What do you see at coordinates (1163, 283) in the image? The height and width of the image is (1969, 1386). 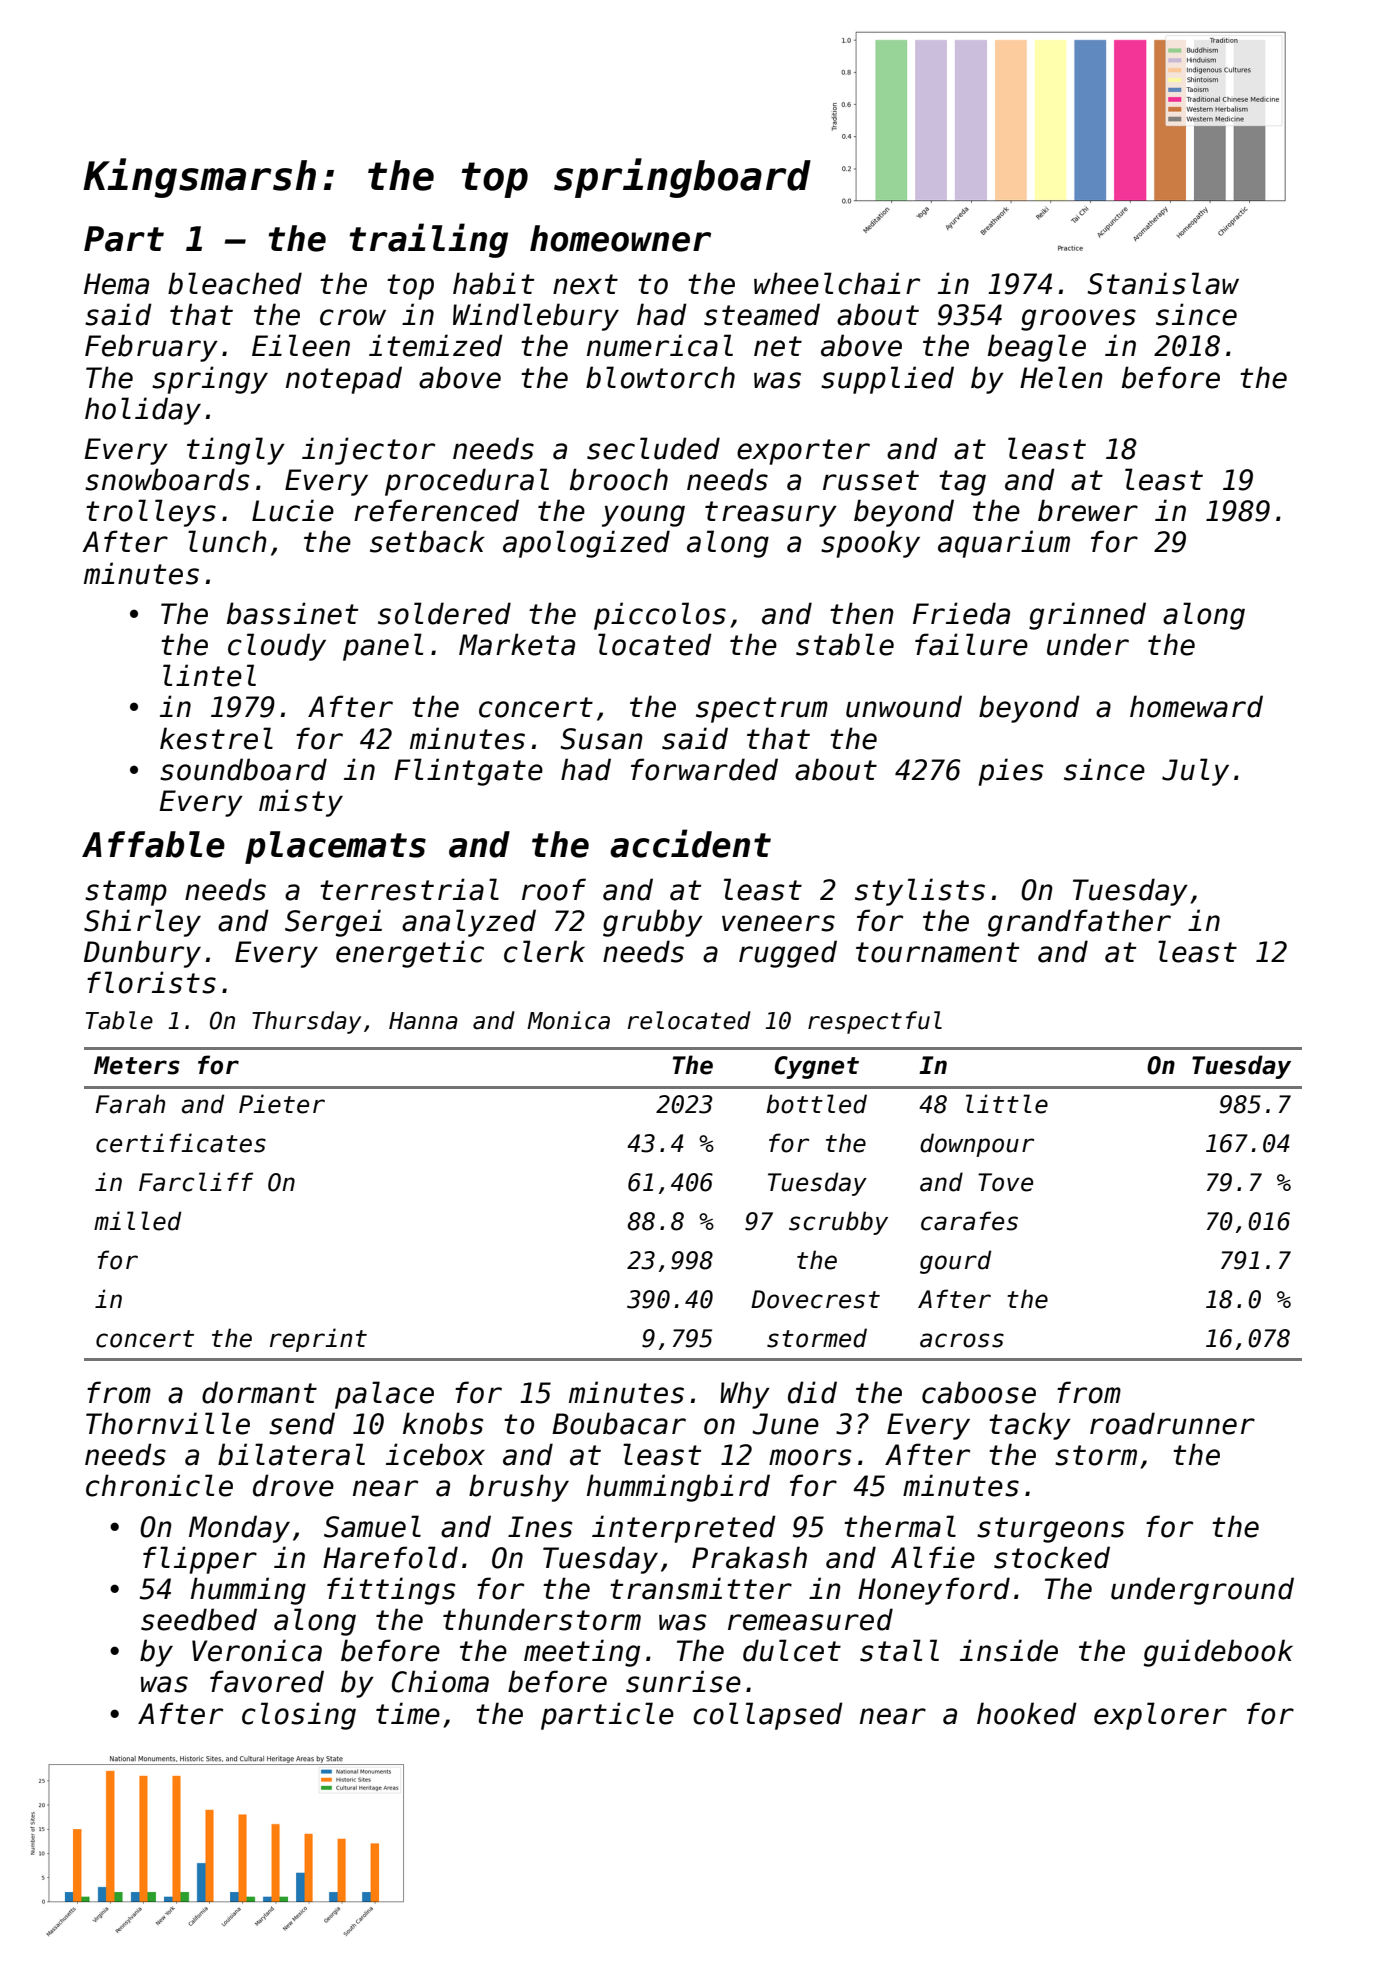 I see `Stanislaw` at bounding box center [1163, 283].
